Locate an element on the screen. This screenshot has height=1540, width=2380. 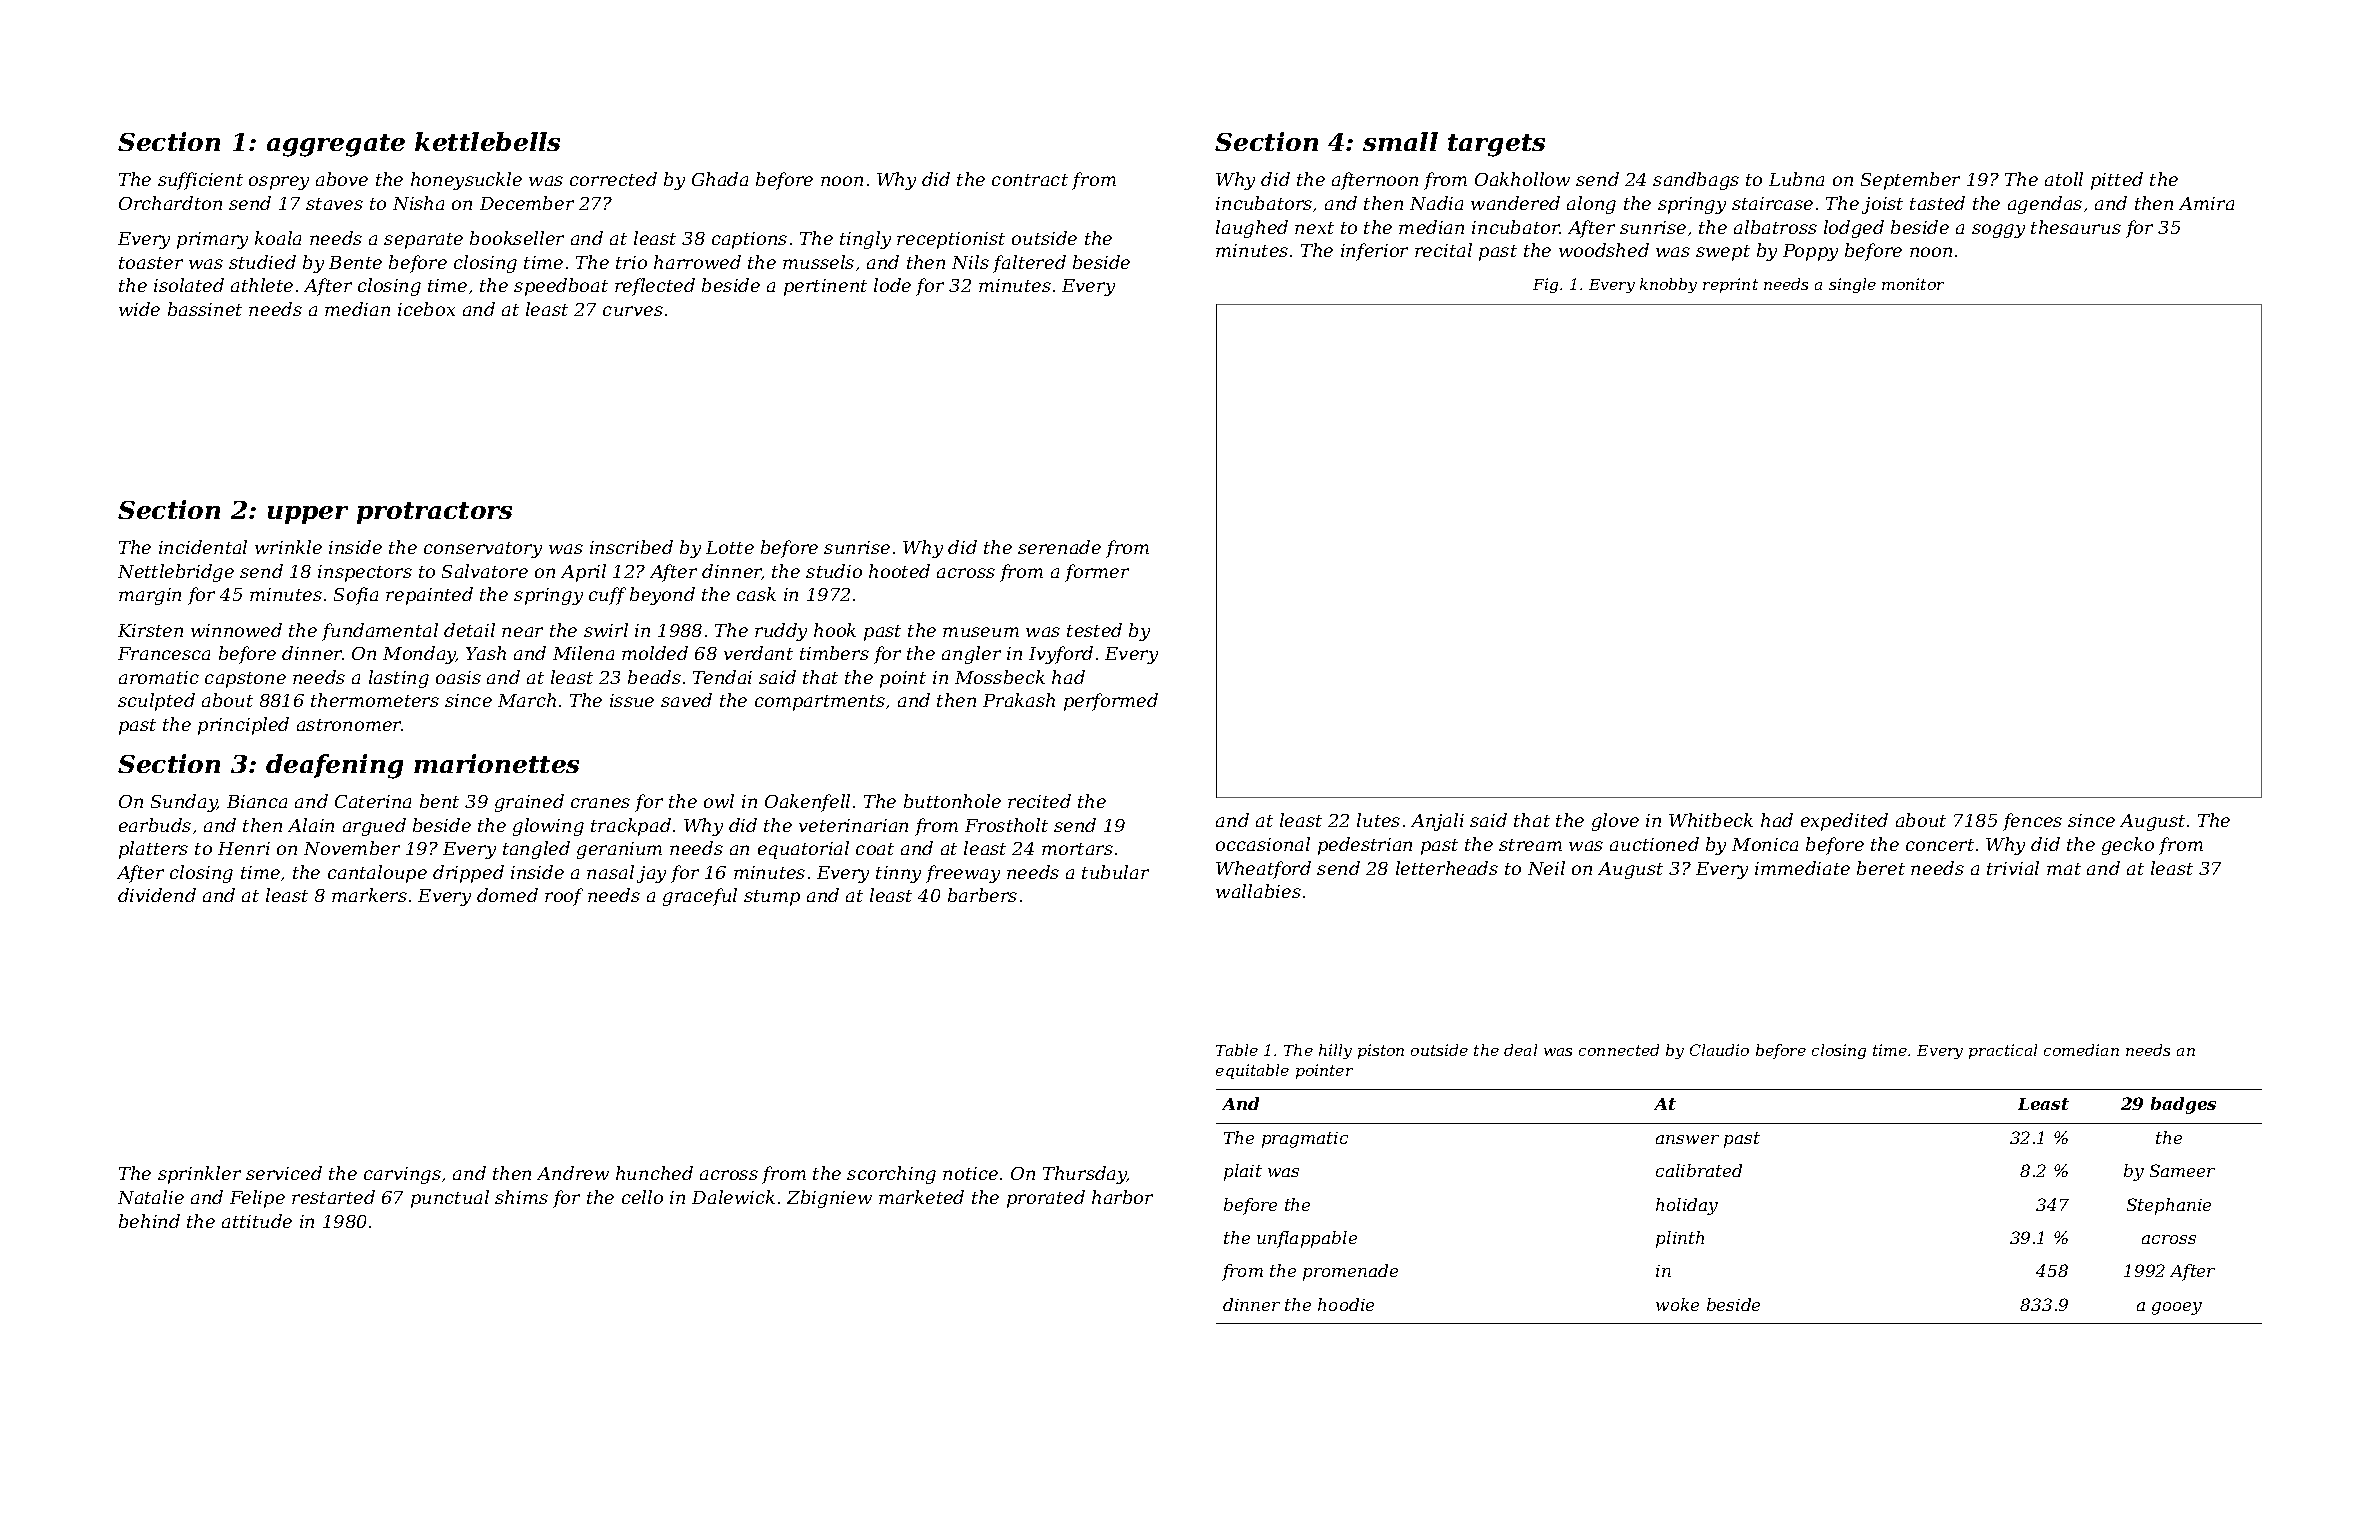
piston is located at coordinates (1381, 1051).
